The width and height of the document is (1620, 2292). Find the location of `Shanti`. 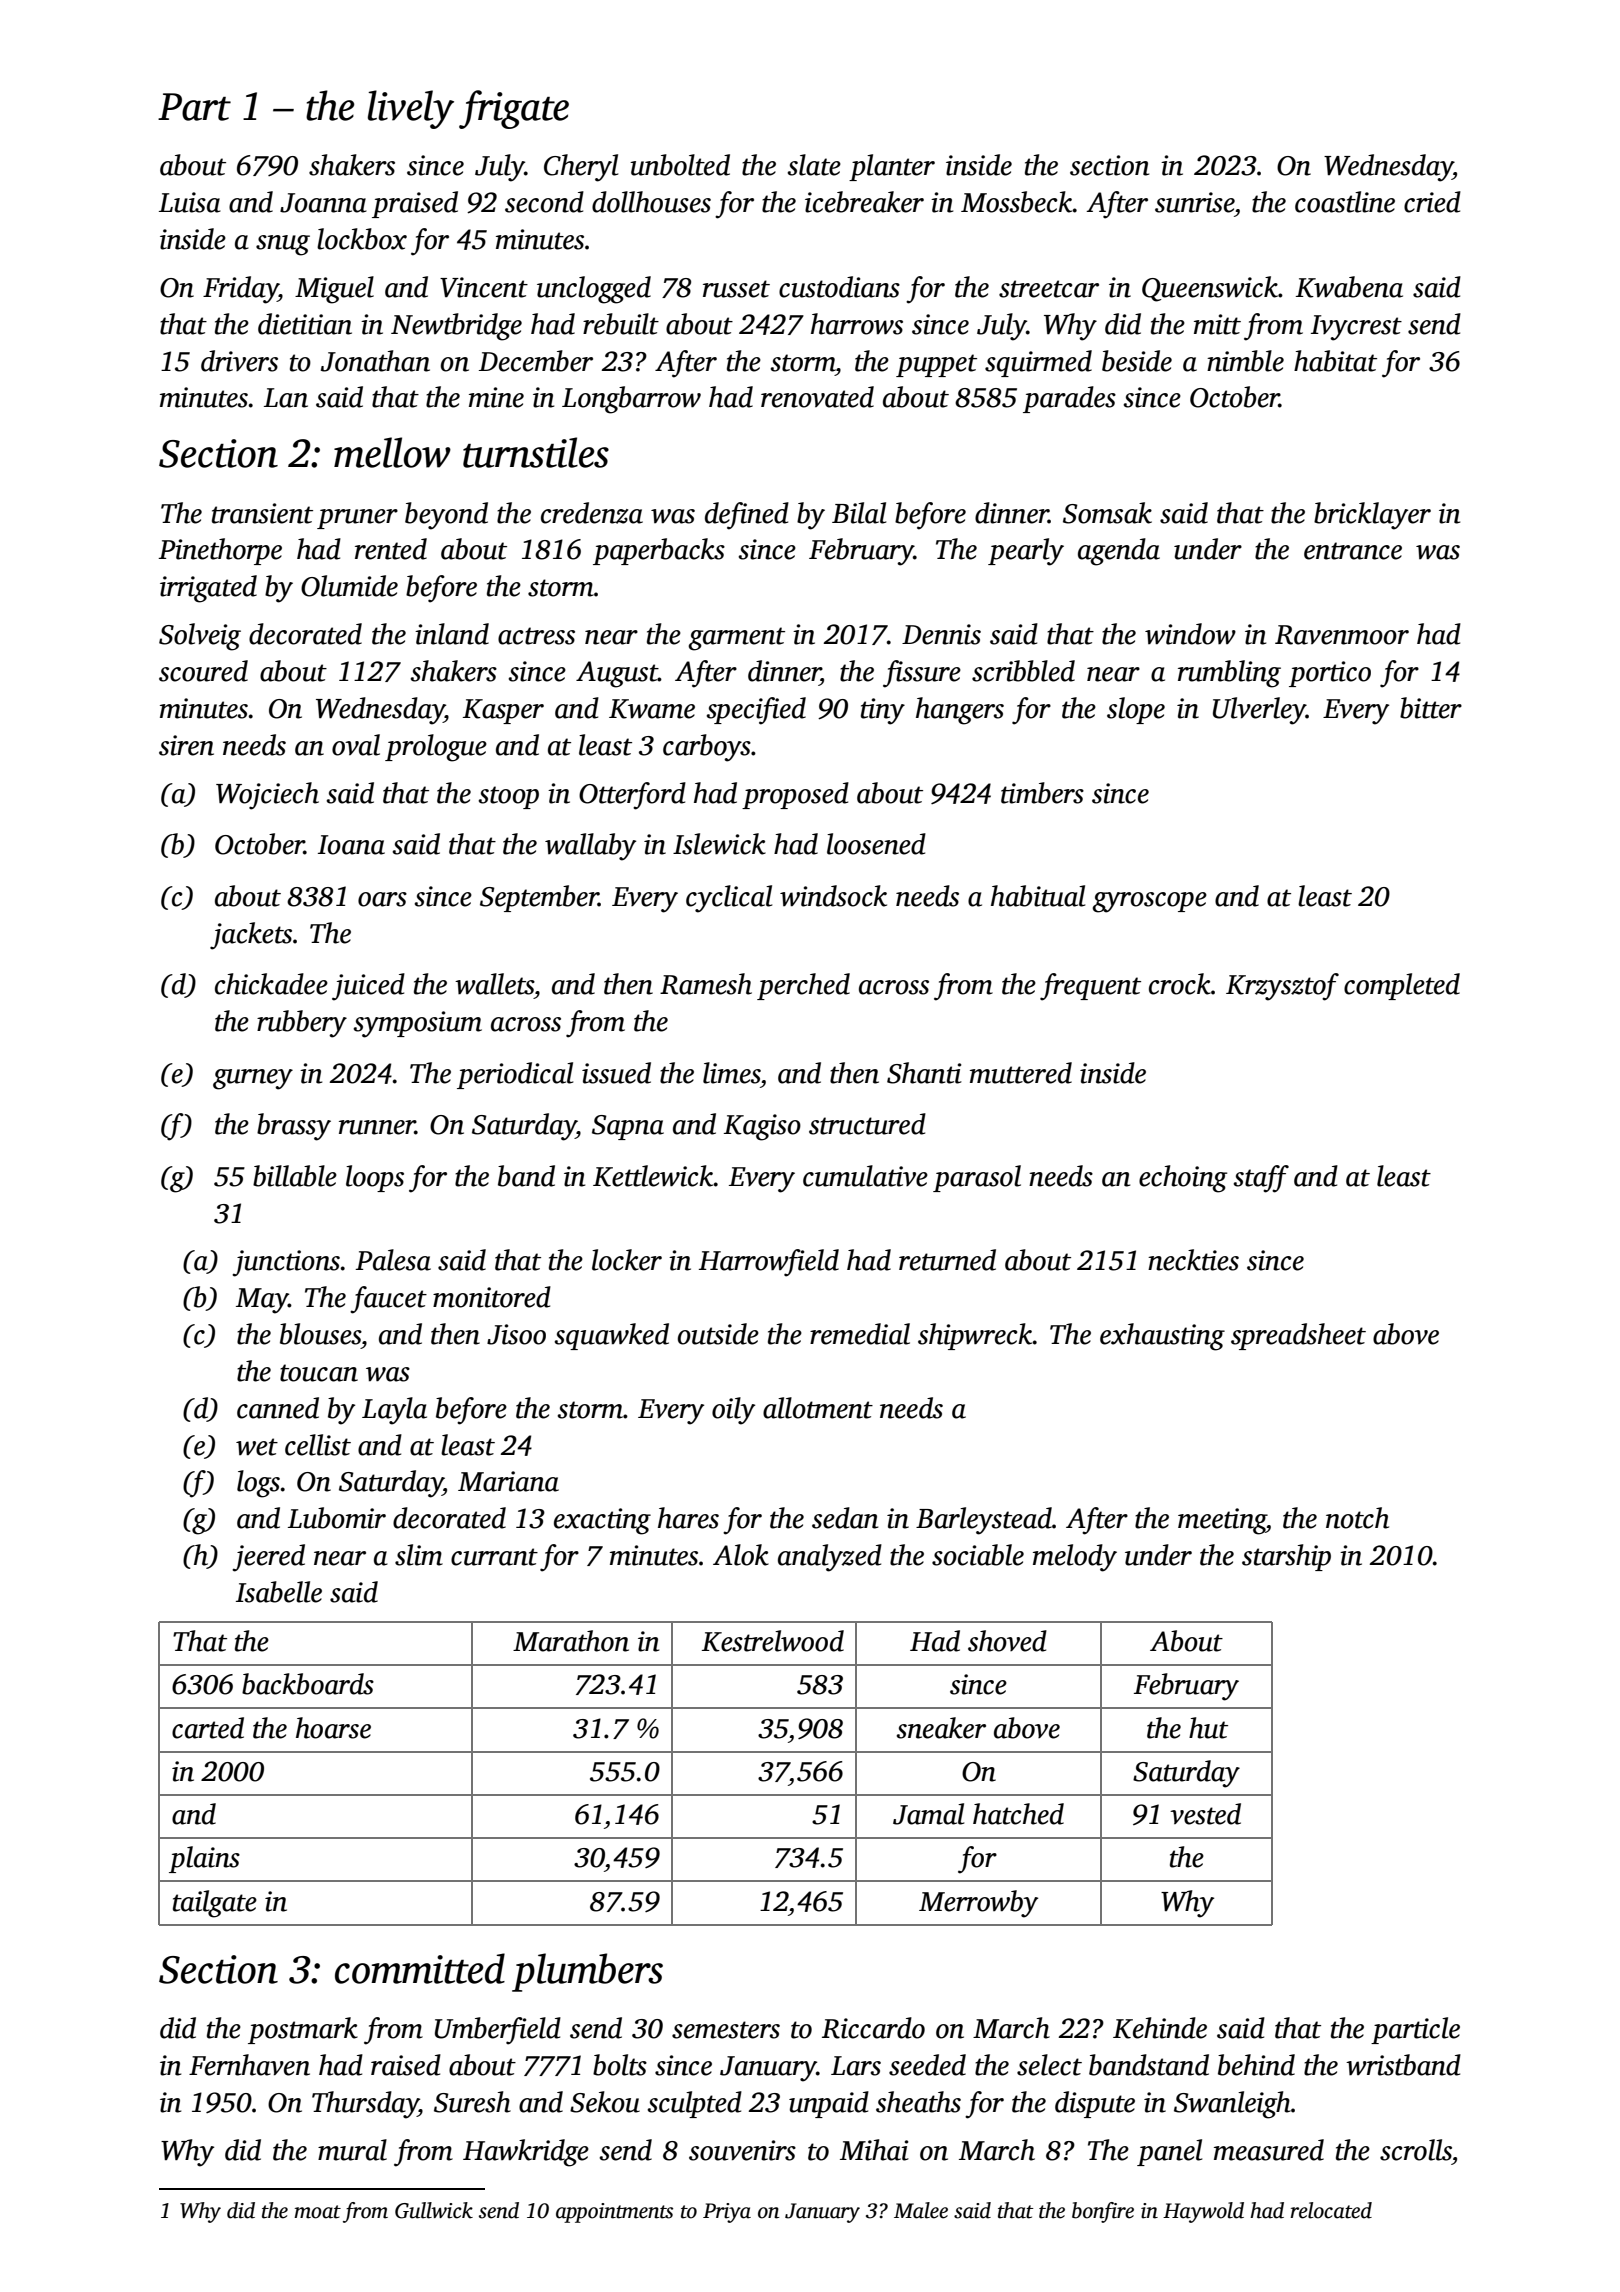

Shanti is located at coordinates (924, 1073).
